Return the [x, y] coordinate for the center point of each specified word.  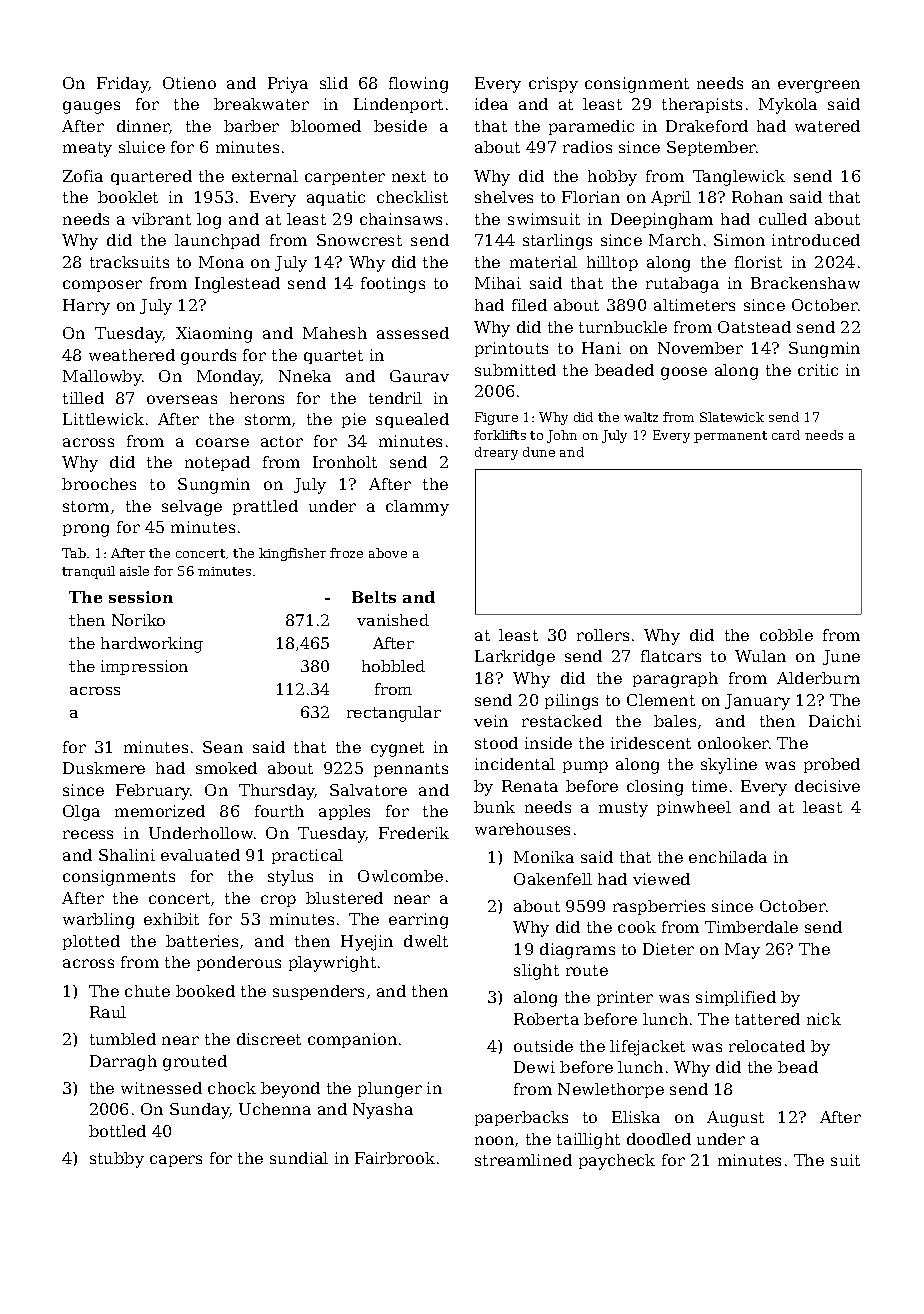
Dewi [534, 1067]
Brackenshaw [805, 283]
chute [147, 991]
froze [346, 553]
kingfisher [292, 554]
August [735, 1119]
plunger [390, 1090]
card [786, 435]
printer [625, 998]
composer [102, 286]
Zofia [83, 176]
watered [827, 126]
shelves [504, 197]
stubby [117, 1160]
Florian [591, 197]
